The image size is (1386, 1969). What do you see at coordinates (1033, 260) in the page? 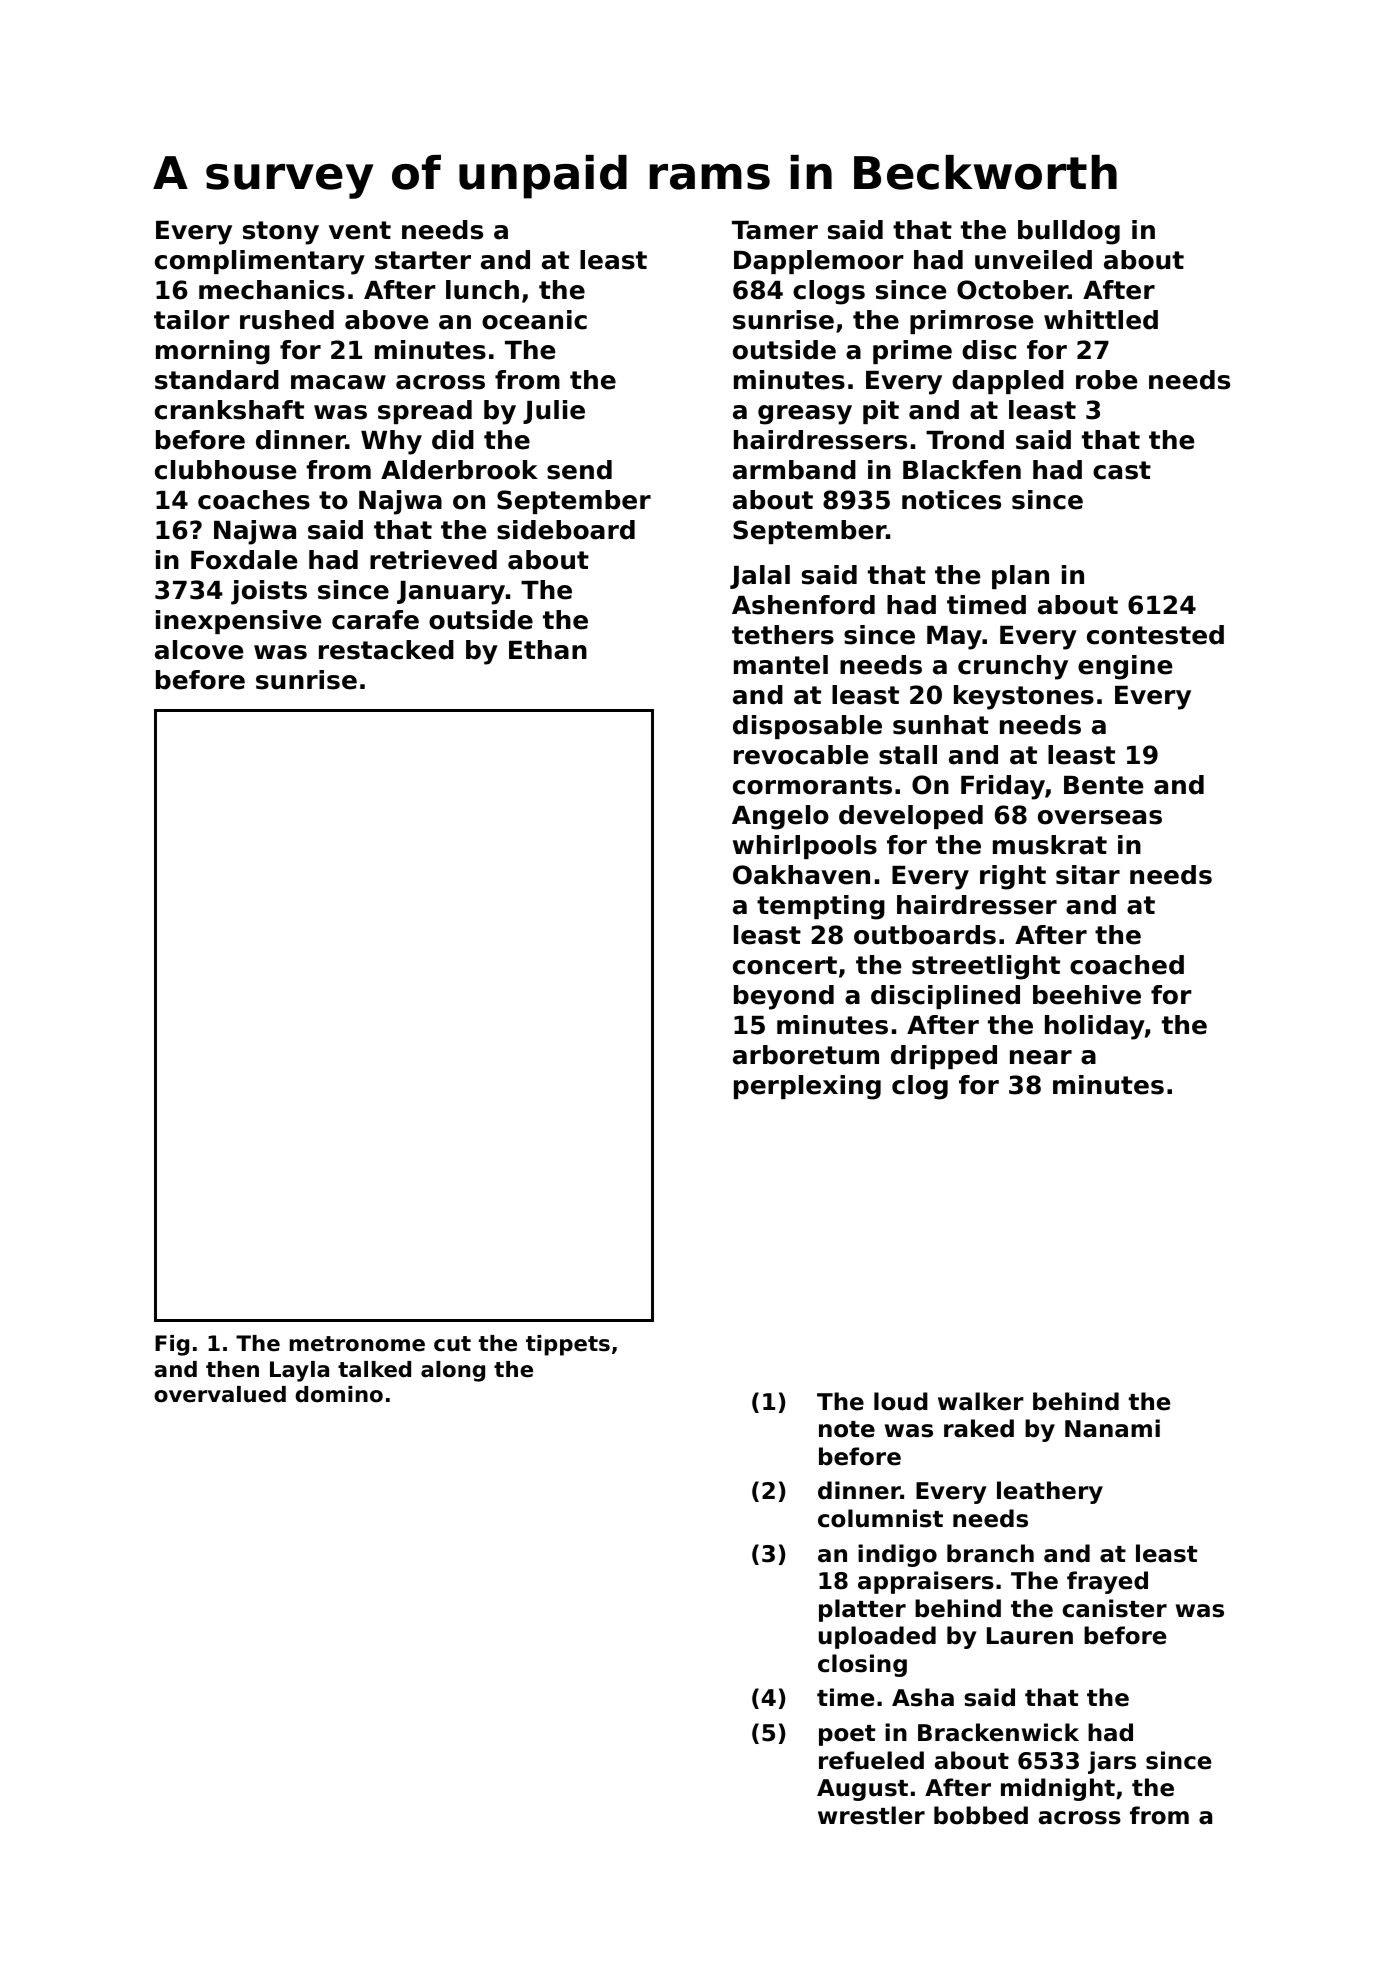
I see `unveiled` at bounding box center [1033, 260].
